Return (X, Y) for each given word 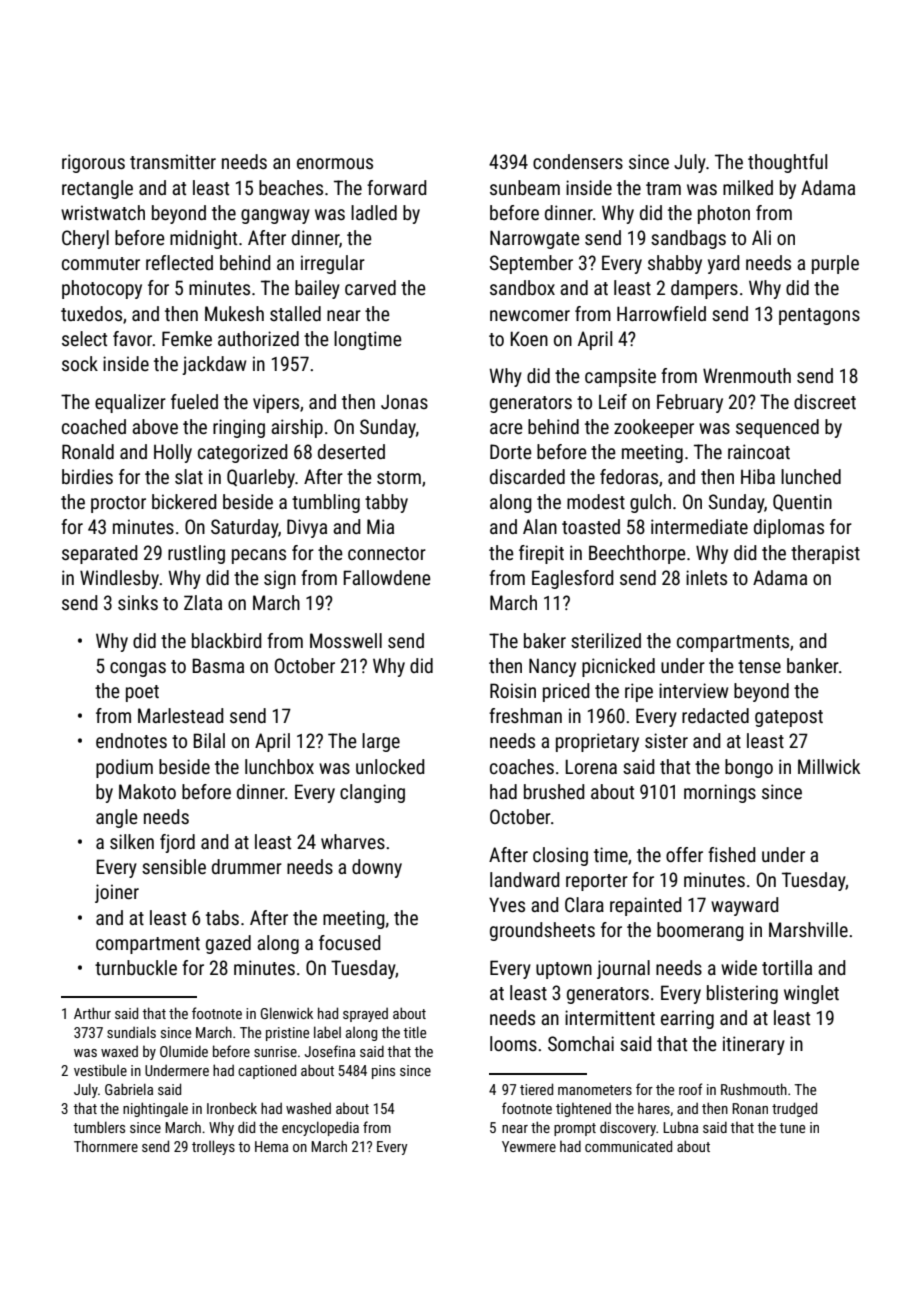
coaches (522, 766)
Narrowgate (535, 239)
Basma (218, 665)
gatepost (789, 718)
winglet (811, 994)
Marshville (808, 929)
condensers (578, 161)
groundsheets (542, 931)
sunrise (275, 1051)
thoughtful (787, 163)
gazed (228, 944)
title (414, 1032)
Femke (187, 338)
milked (748, 187)
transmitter (173, 161)
